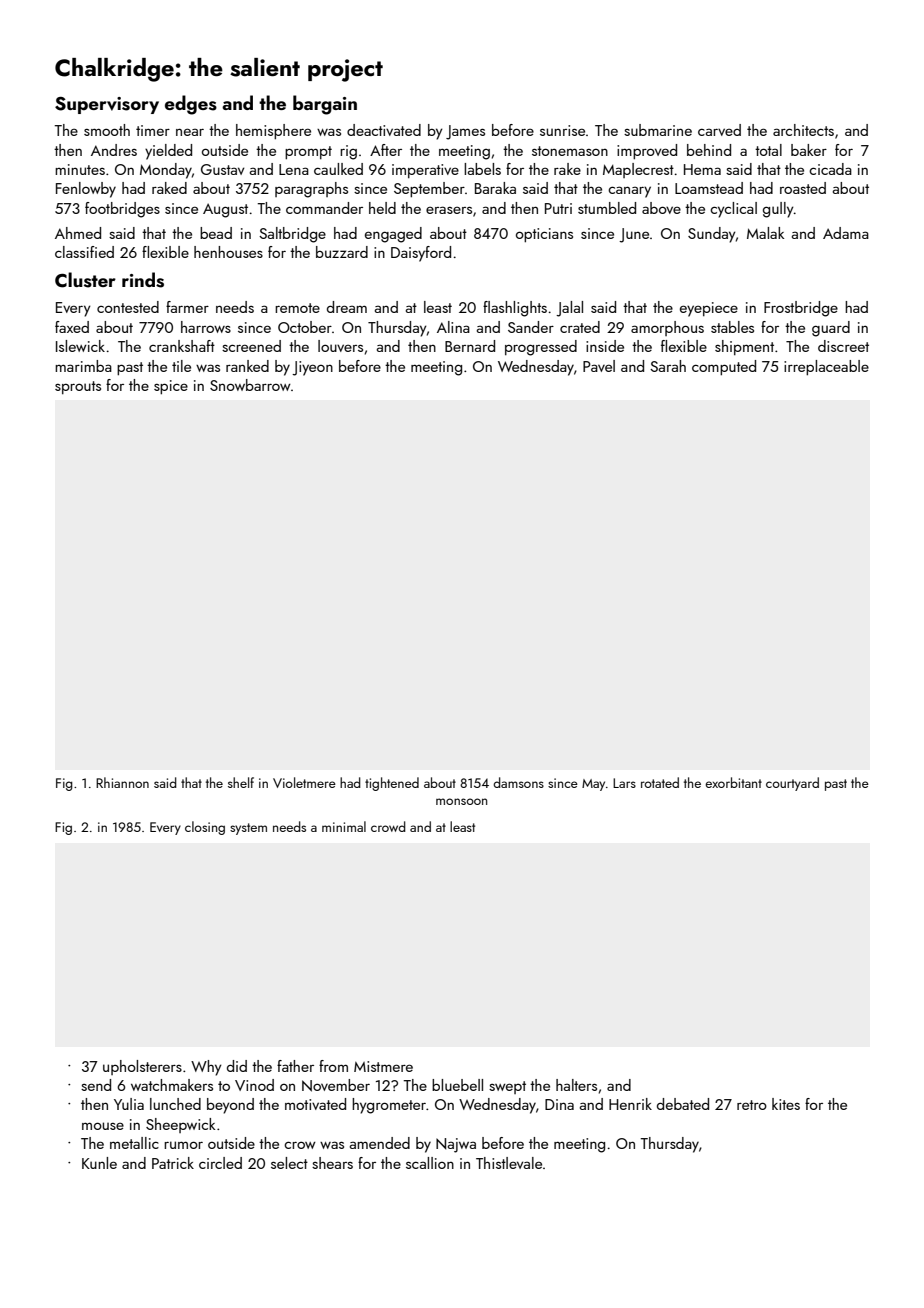 The height and width of the screenshot is (1308, 924). Describe the element at coordinates (658, 130) in the screenshot. I see `submarine` at that location.
